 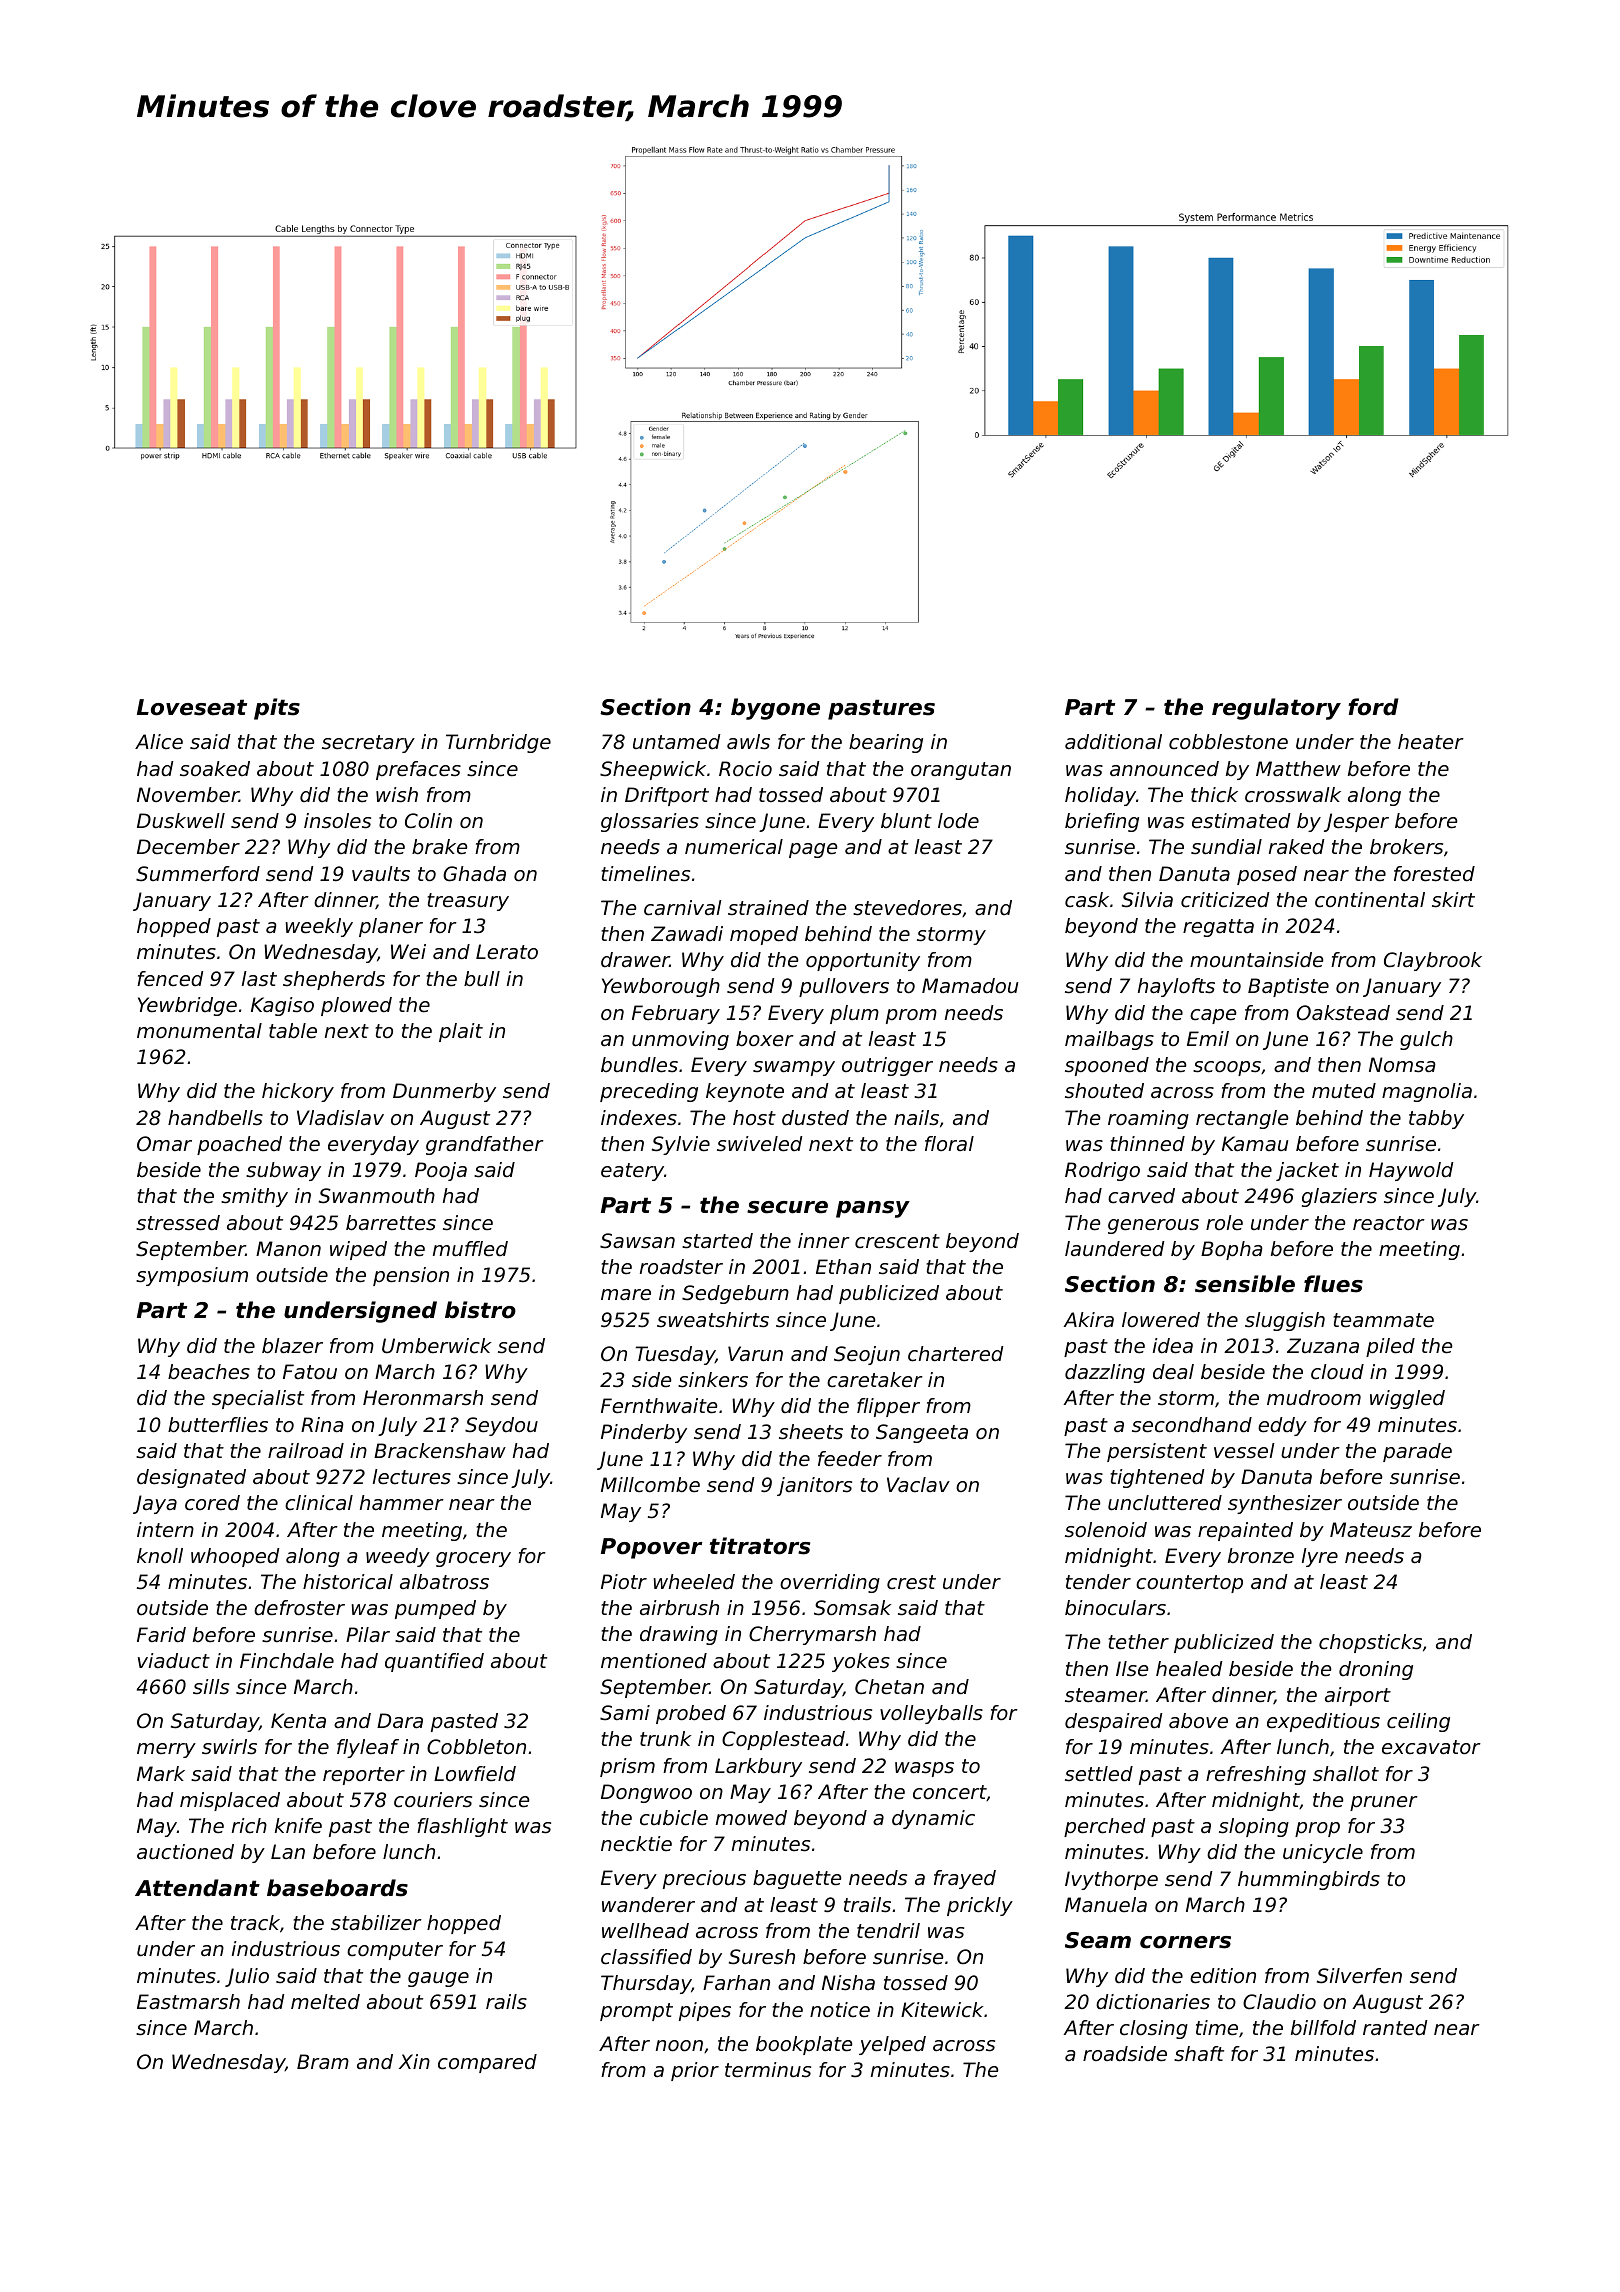 I want to click on quantified, so click(x=434, y=1662).
